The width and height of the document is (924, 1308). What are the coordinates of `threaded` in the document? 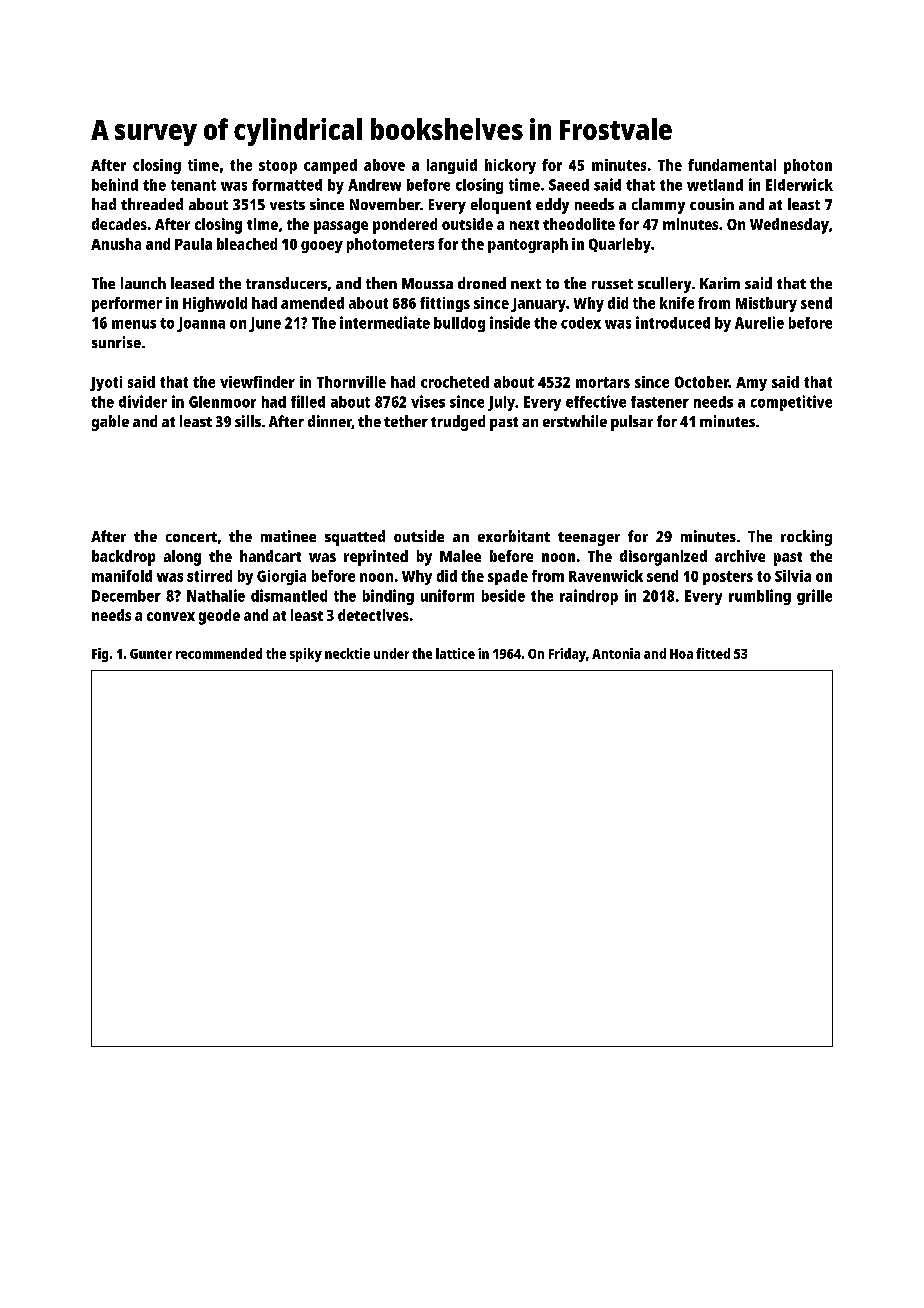 It's located at (152, 204).
